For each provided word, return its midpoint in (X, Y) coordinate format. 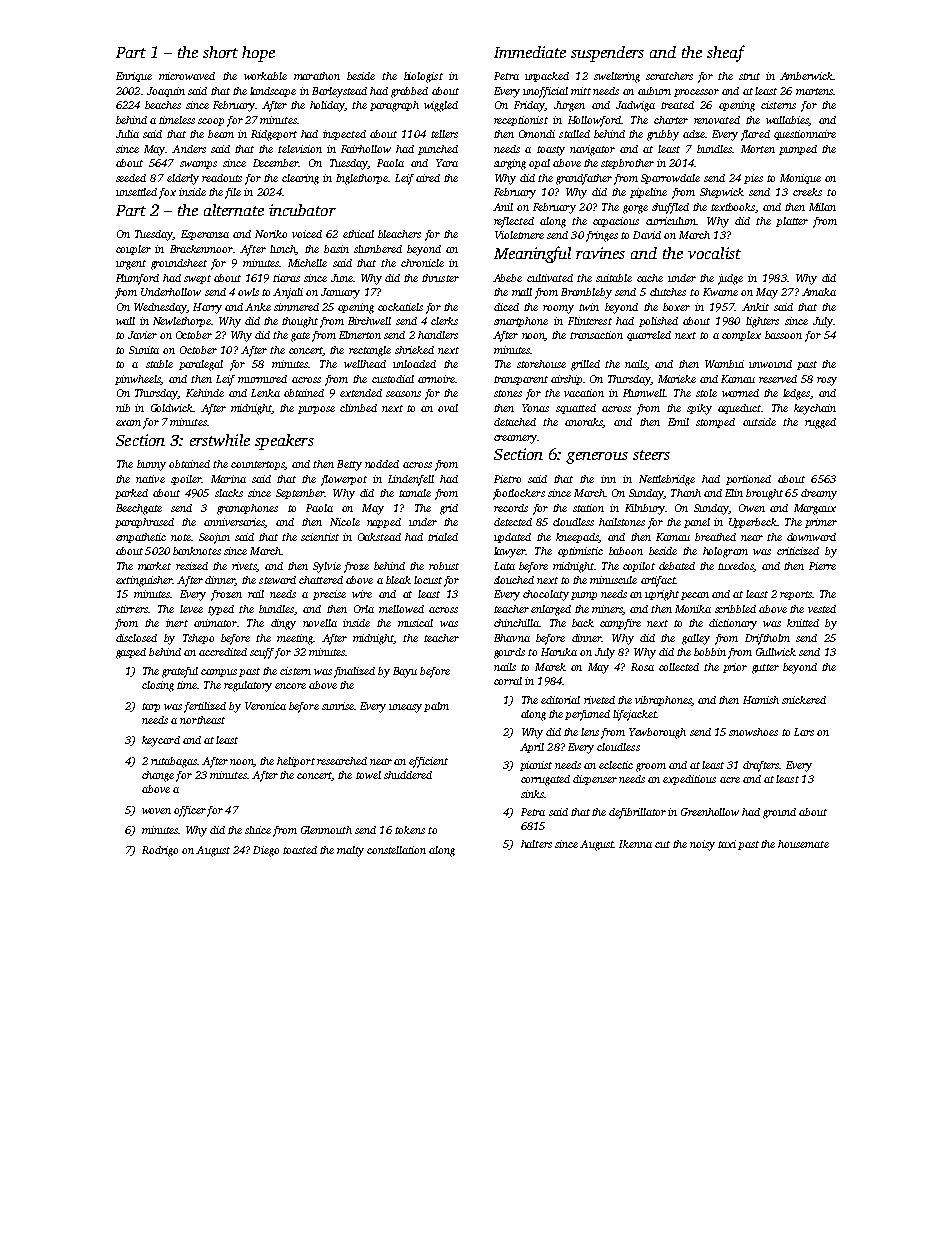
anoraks (583, 422)
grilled (585, 365)
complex (741, 336)
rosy (827, 381)
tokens (410, 830)
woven (156, 811)
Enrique (134, 77)
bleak (398, 580)
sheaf (726, 53)
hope (258, 54)
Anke (258, 307)
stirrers (132, 609)
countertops (258, 465)
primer (821, 523)
